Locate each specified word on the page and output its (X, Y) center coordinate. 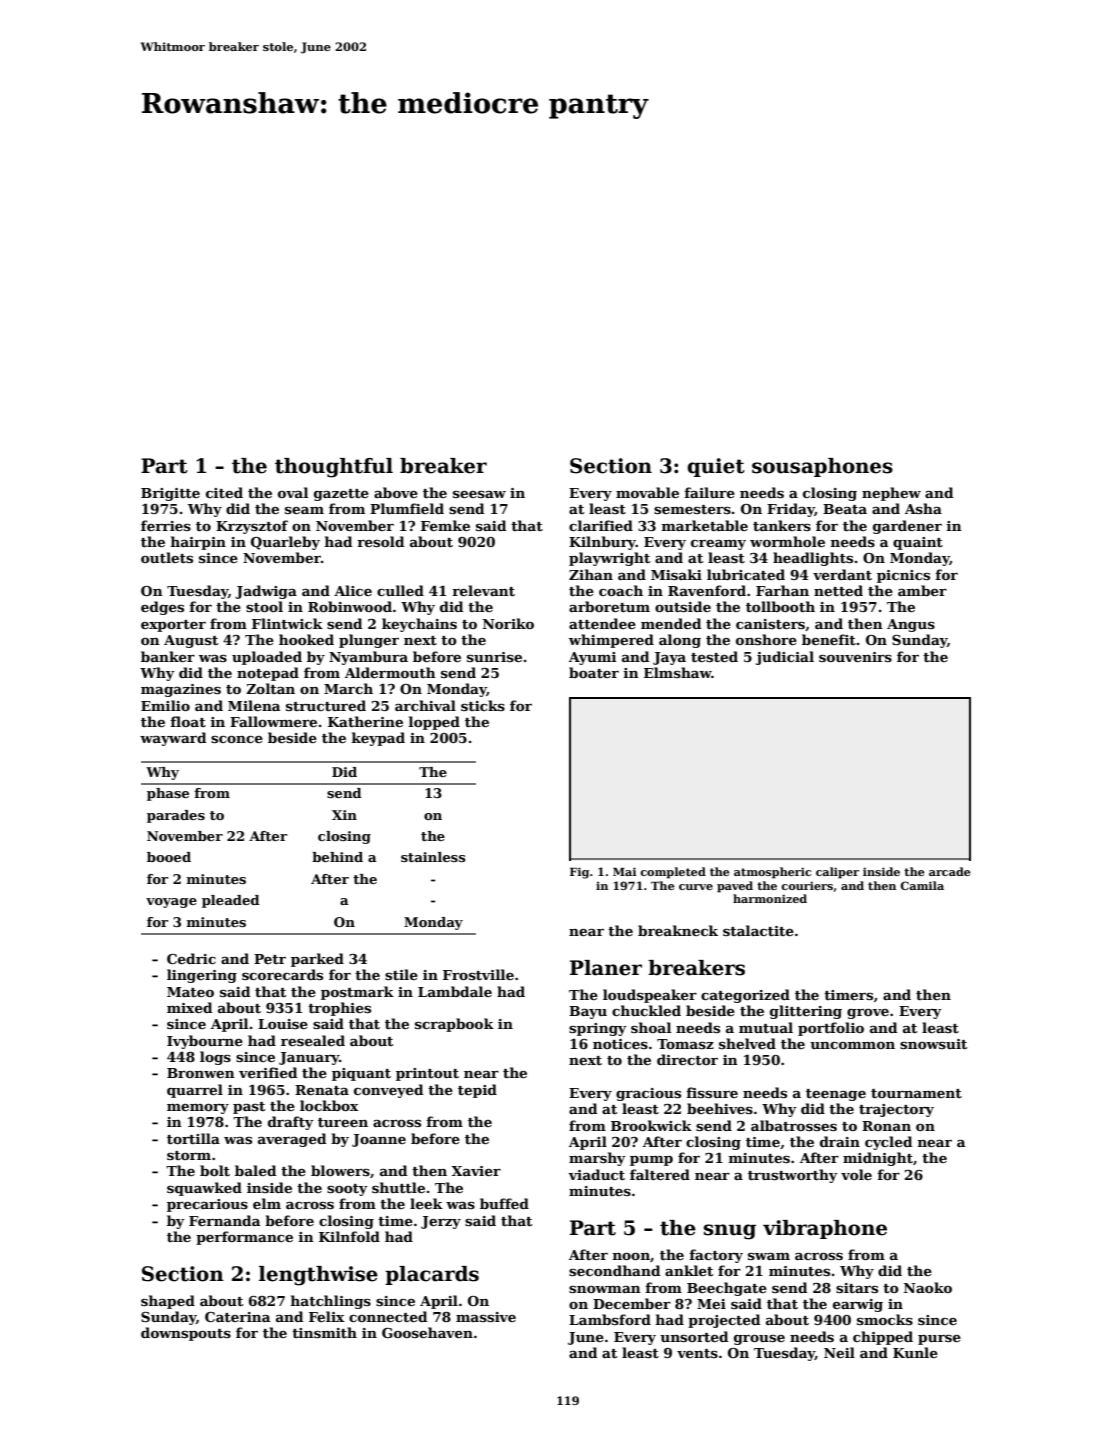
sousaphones (822, 467)
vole (856, 1174)
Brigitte (170, 494)
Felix (327, 1316)
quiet (716, 467)
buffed (504, 1203)
